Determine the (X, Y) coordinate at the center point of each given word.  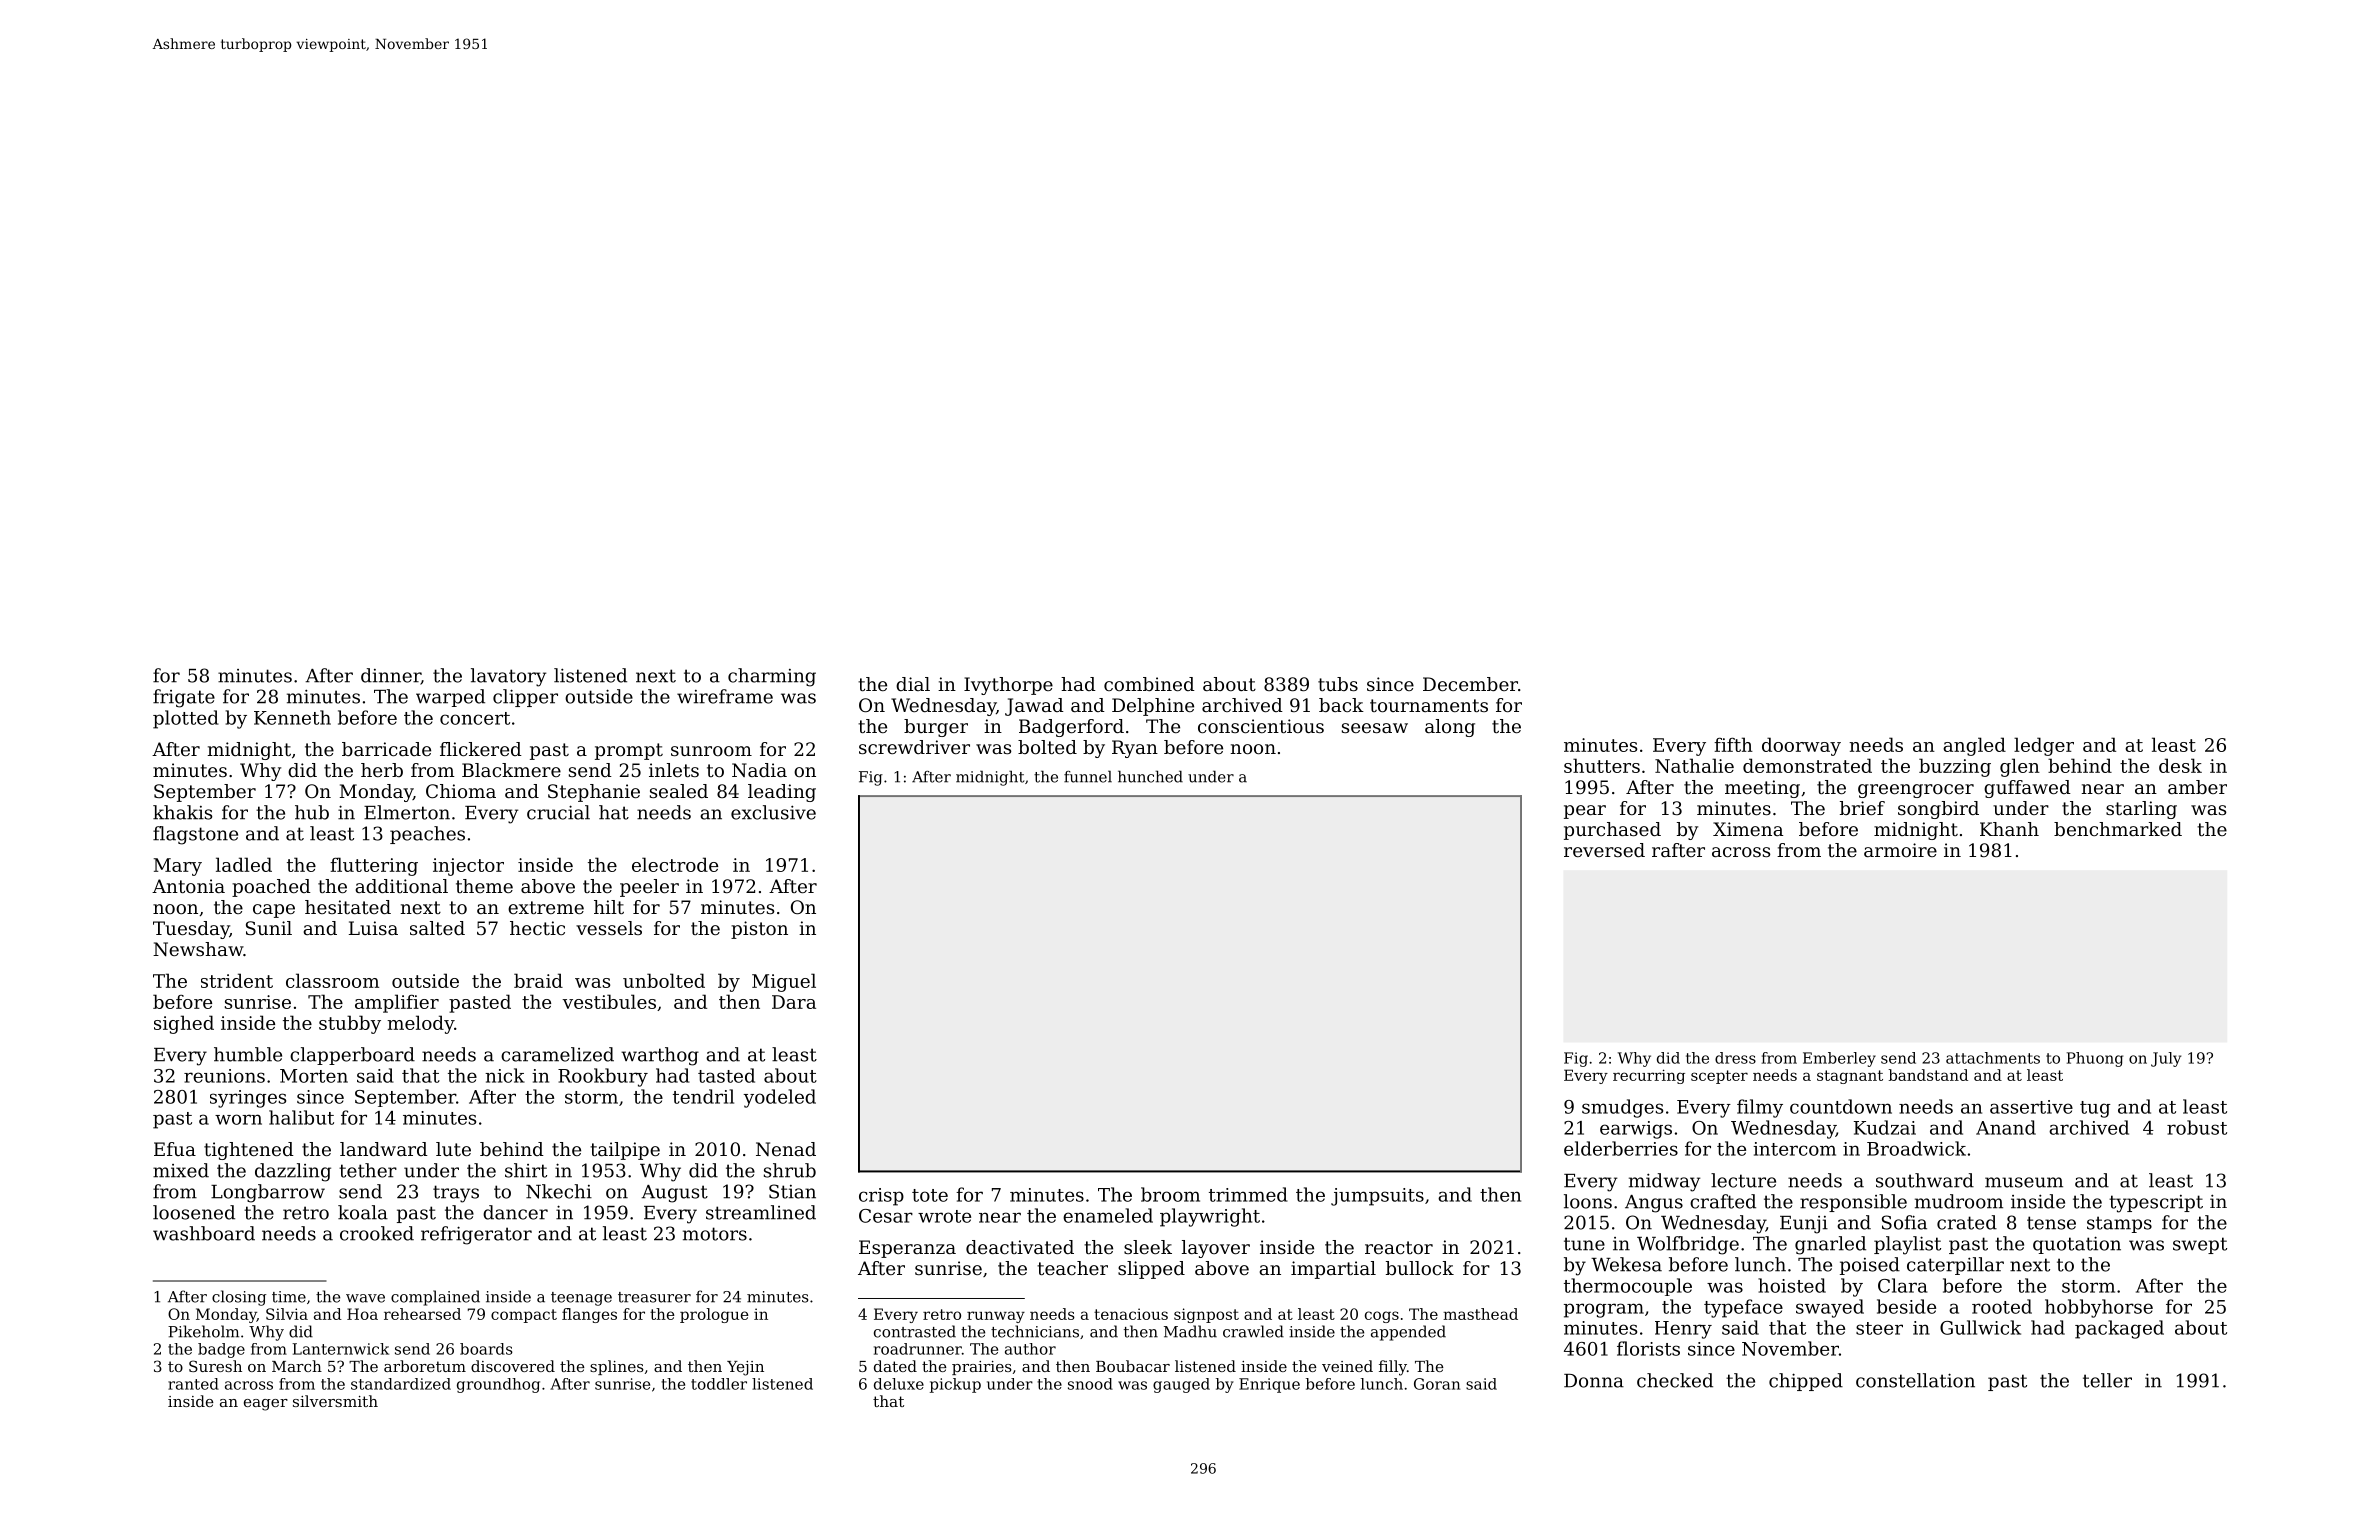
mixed (181, 1170)
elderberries (1621, 1148)
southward (1925, 1180)
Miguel (784, 982)
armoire (1900, 850)
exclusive (773, 812)
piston (759, 930)
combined (1149, 684)
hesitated (348, 907)
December (1470, 684)
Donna (1594, 1381)
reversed (1604, 850)
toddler (719, 1384)
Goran (1437, 1384)
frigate (184, 698)
